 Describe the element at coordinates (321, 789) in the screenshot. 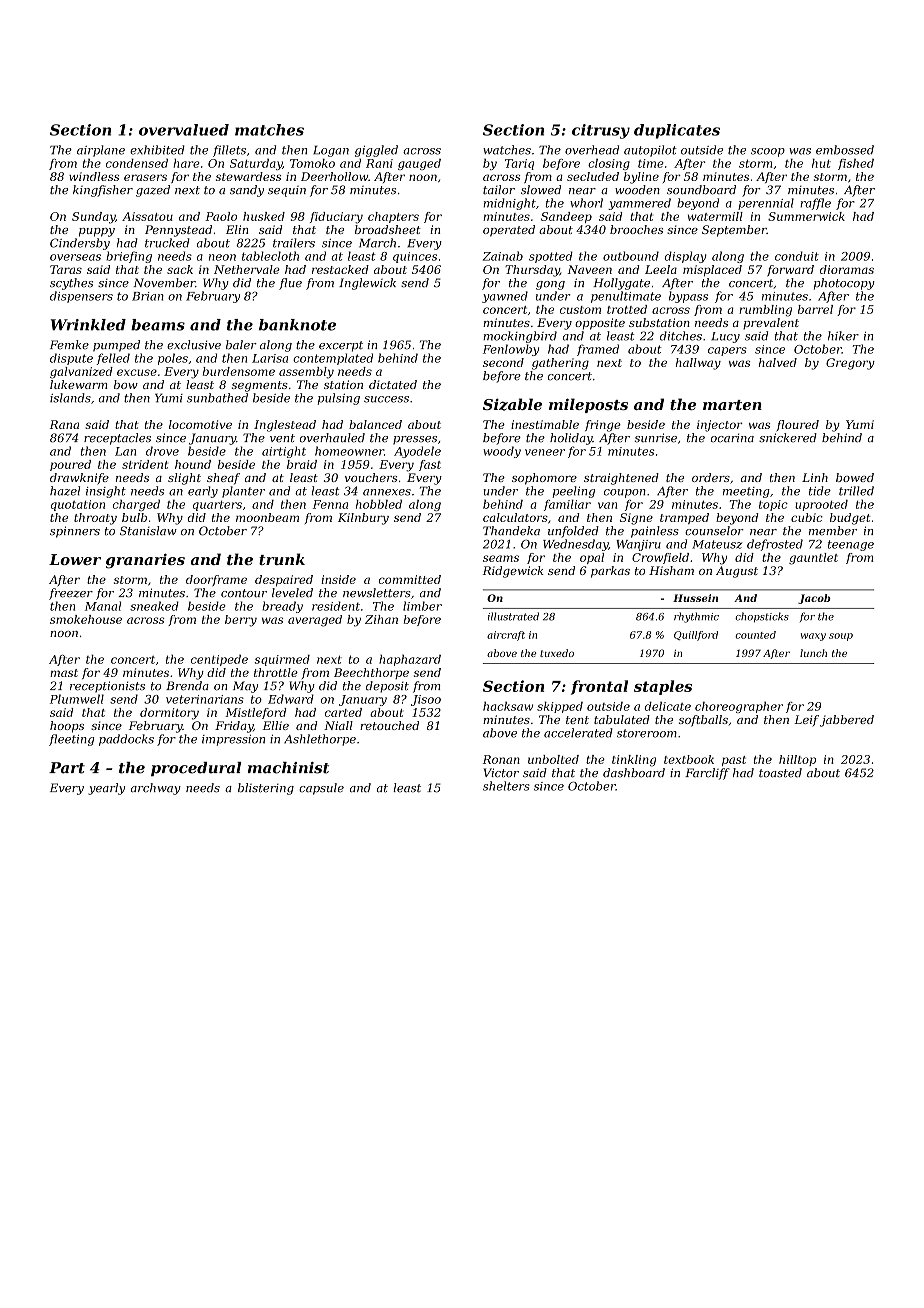

I see `capsule` at that location.
